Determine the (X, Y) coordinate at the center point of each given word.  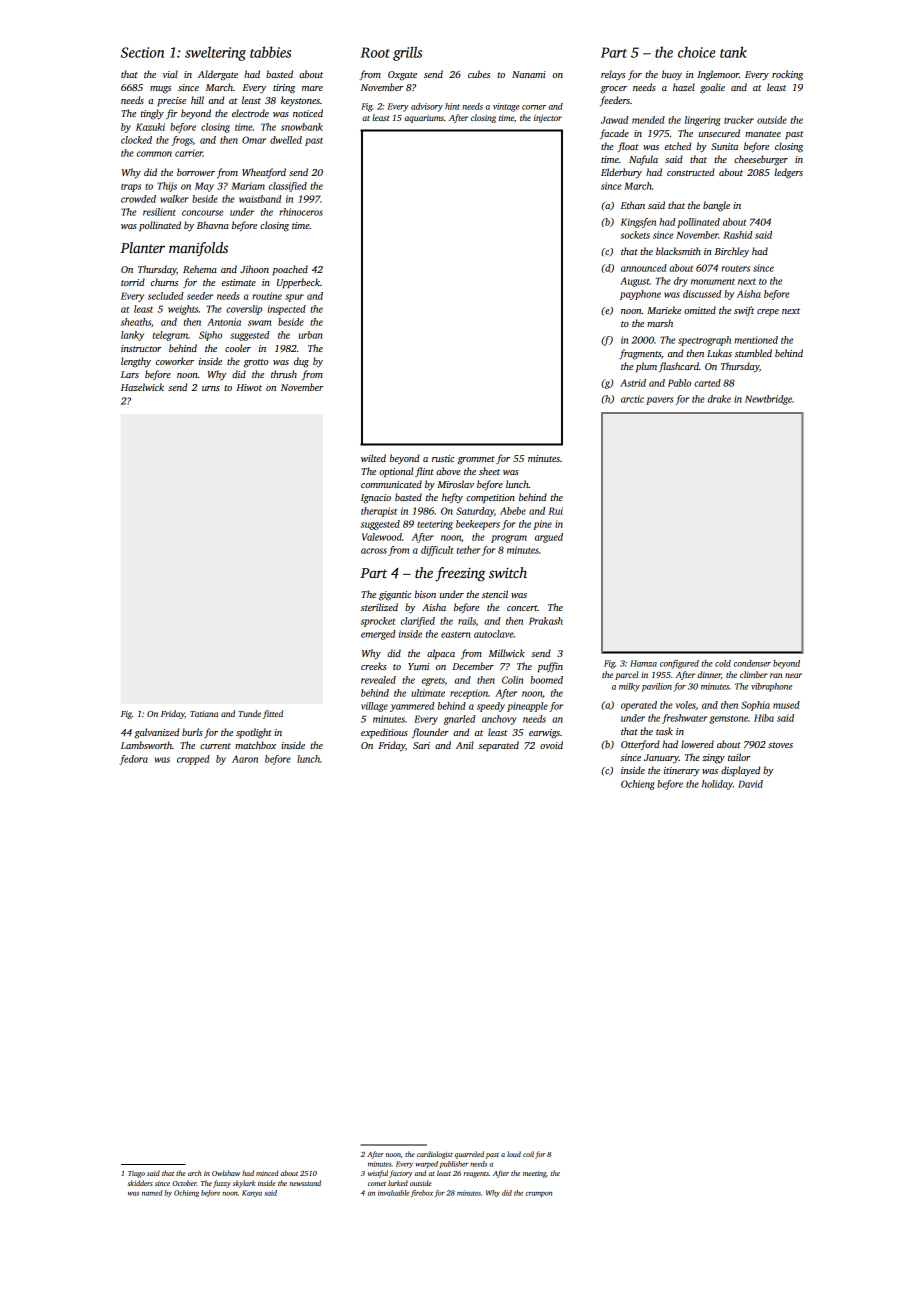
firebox (422, 1193)
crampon (539, 1194)
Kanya (252, 1193)
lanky (132, 336)
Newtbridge (768, 400)
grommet (476, 460)
